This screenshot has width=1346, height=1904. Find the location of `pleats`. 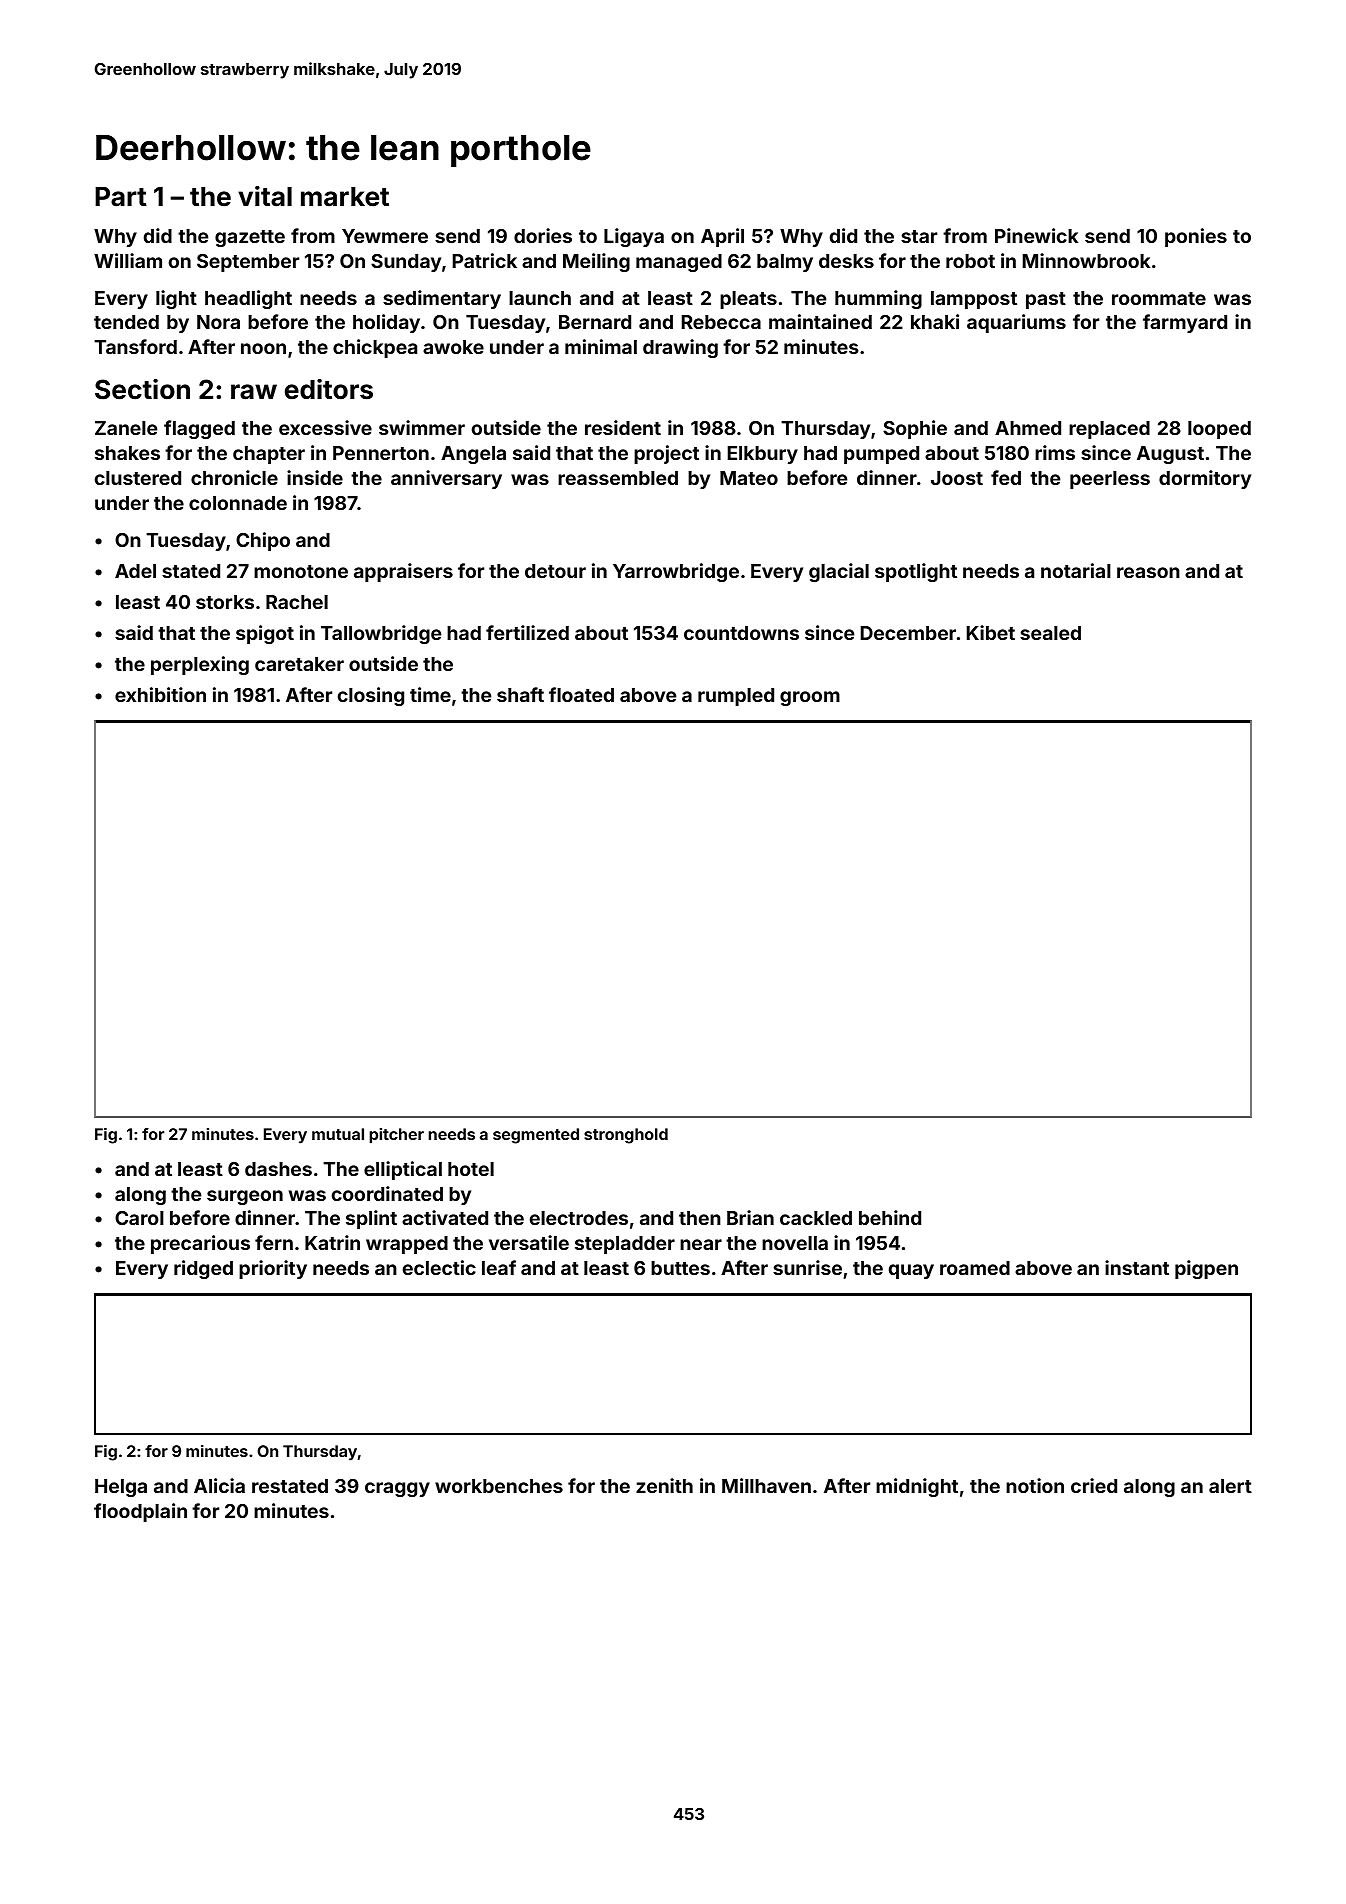

pleats is located at coordinates (748, 300).
